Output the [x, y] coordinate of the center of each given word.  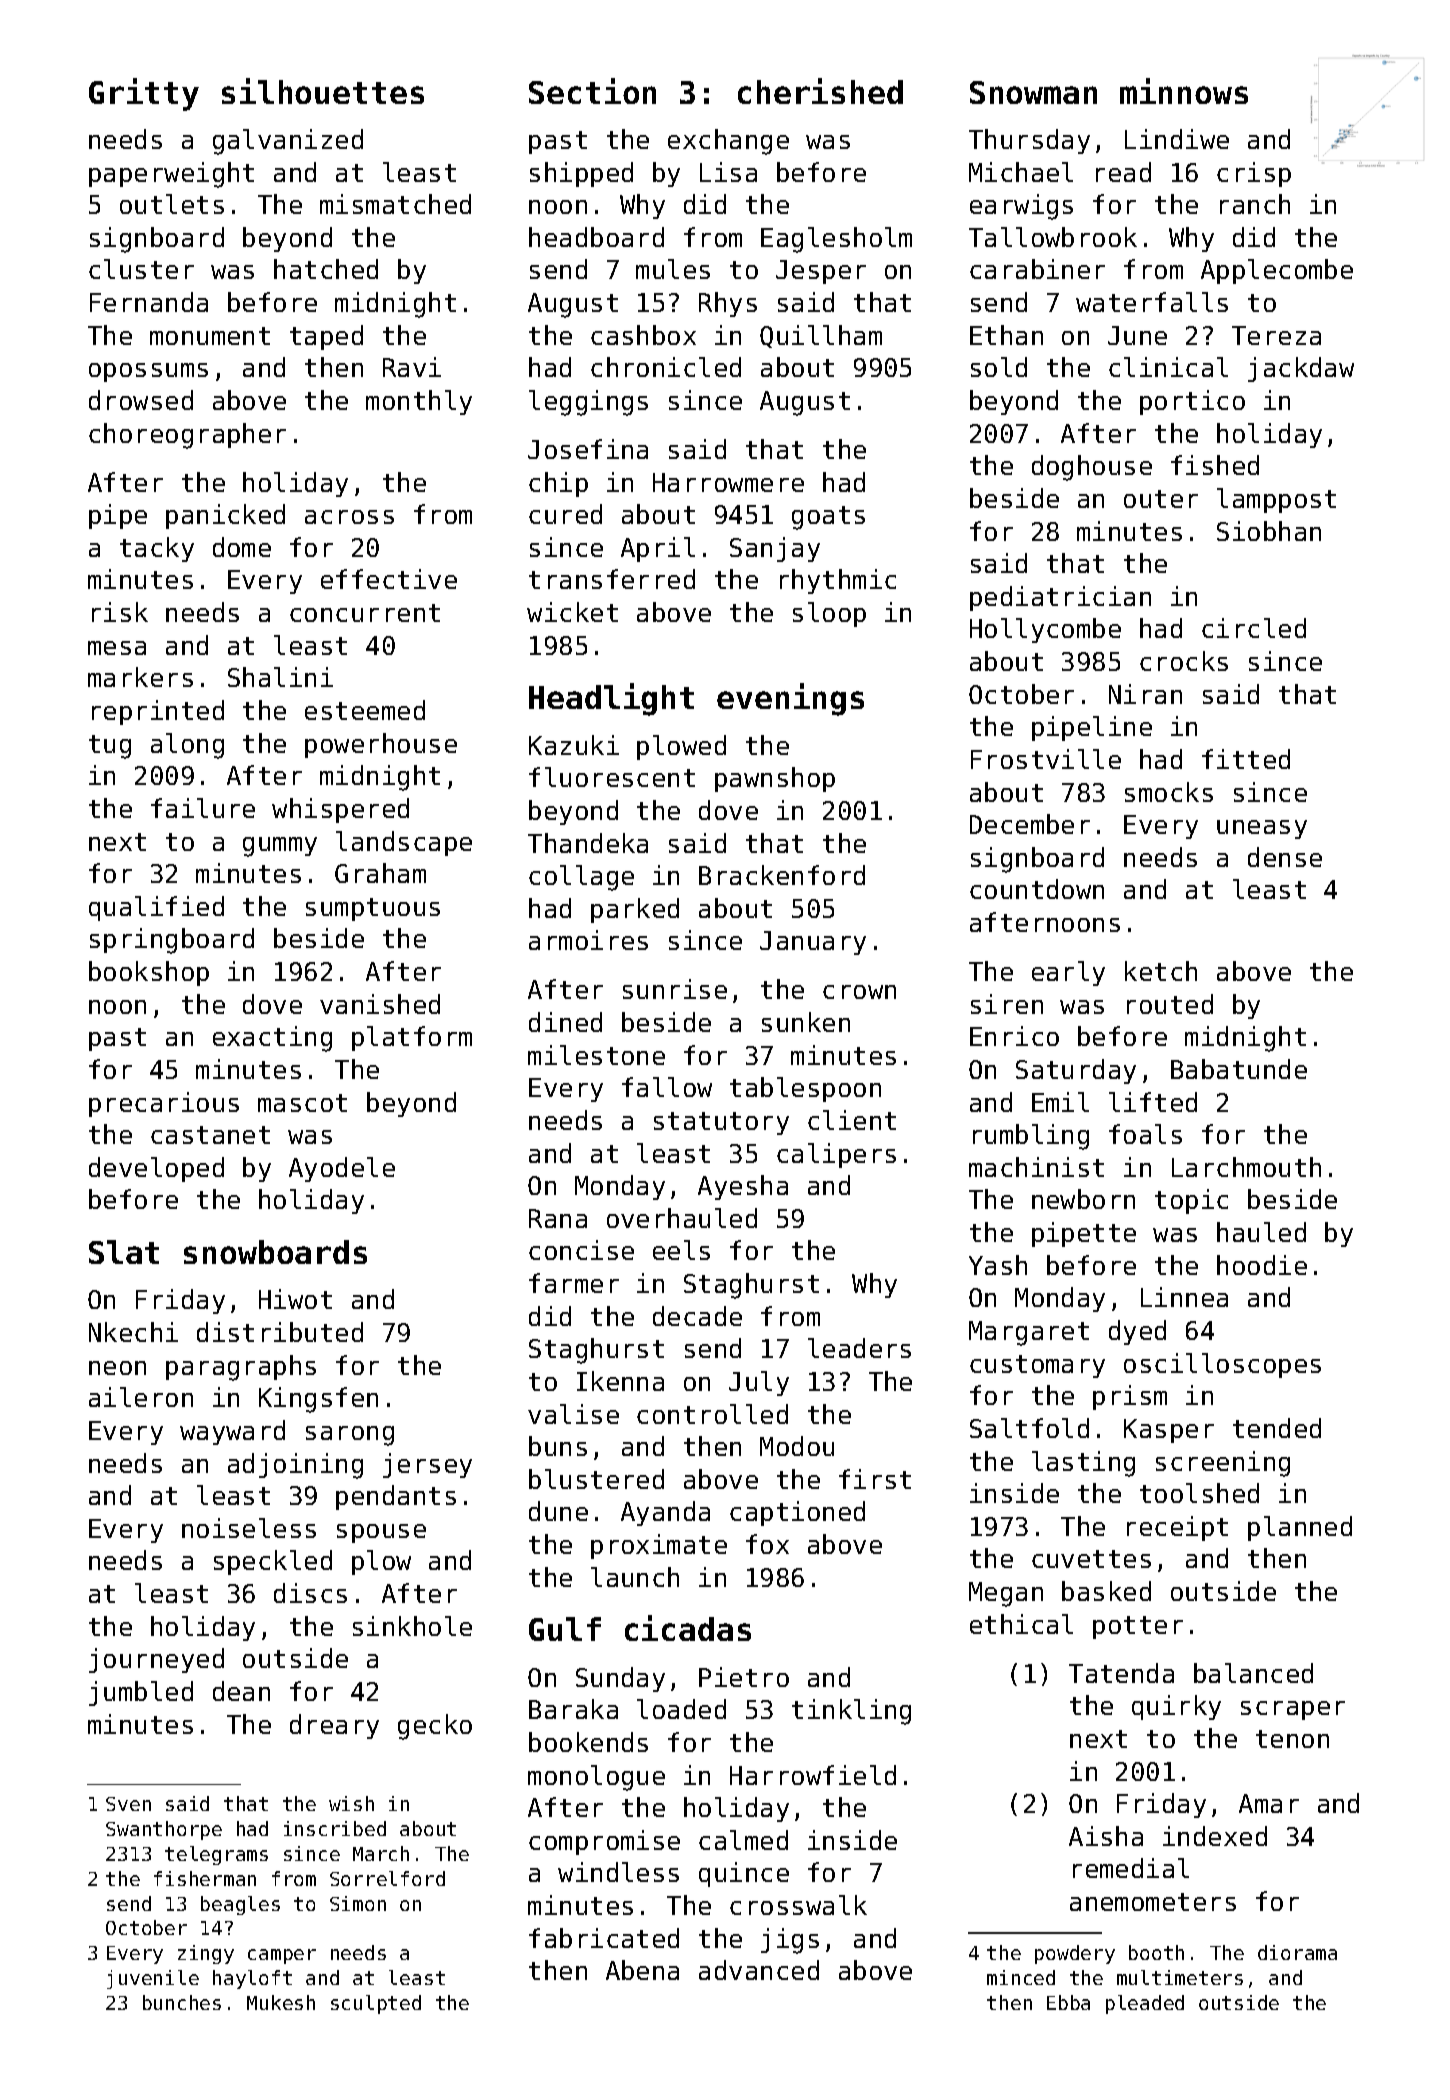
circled [1254, 628]
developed [156, 1169]
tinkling [851, 1712]
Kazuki [574, 745]
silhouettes [323, 91]
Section [592, 91]
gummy [280, 847]
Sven [128, 1804]
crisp [1254, 174]
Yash [998, 1265]
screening [1223, 1464]
